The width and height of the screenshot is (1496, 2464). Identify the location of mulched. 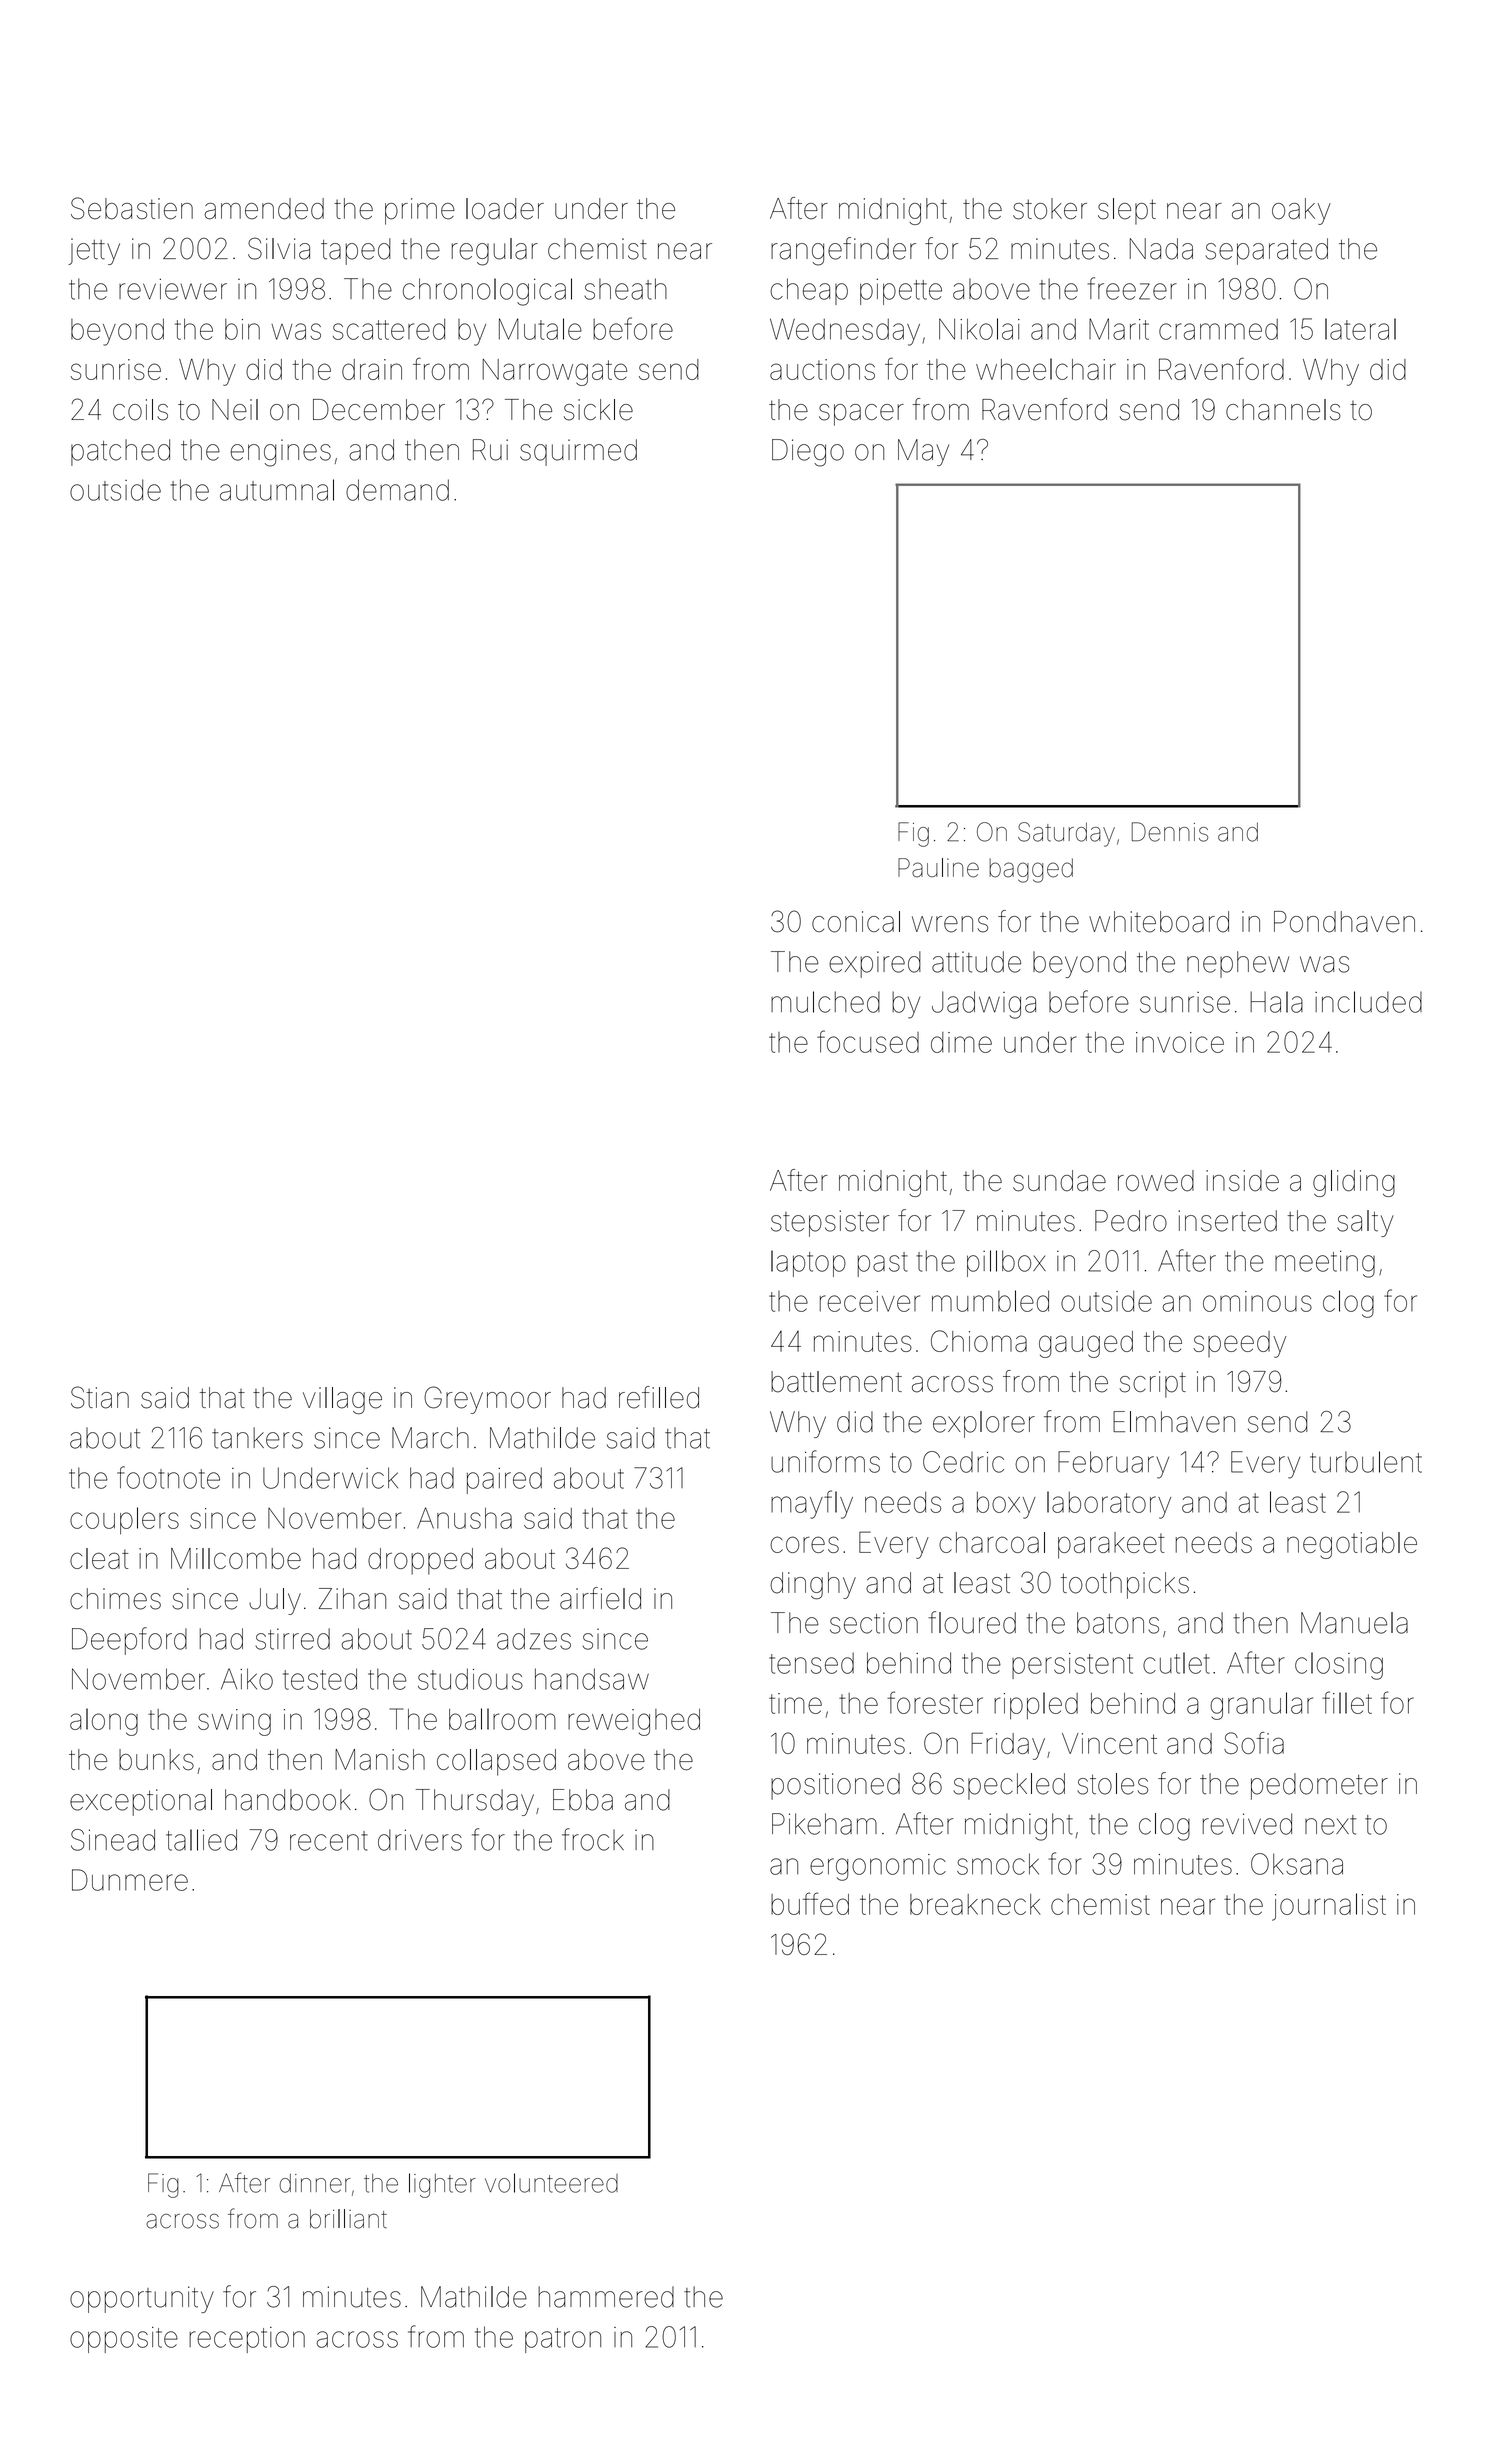
(825, 1002).
